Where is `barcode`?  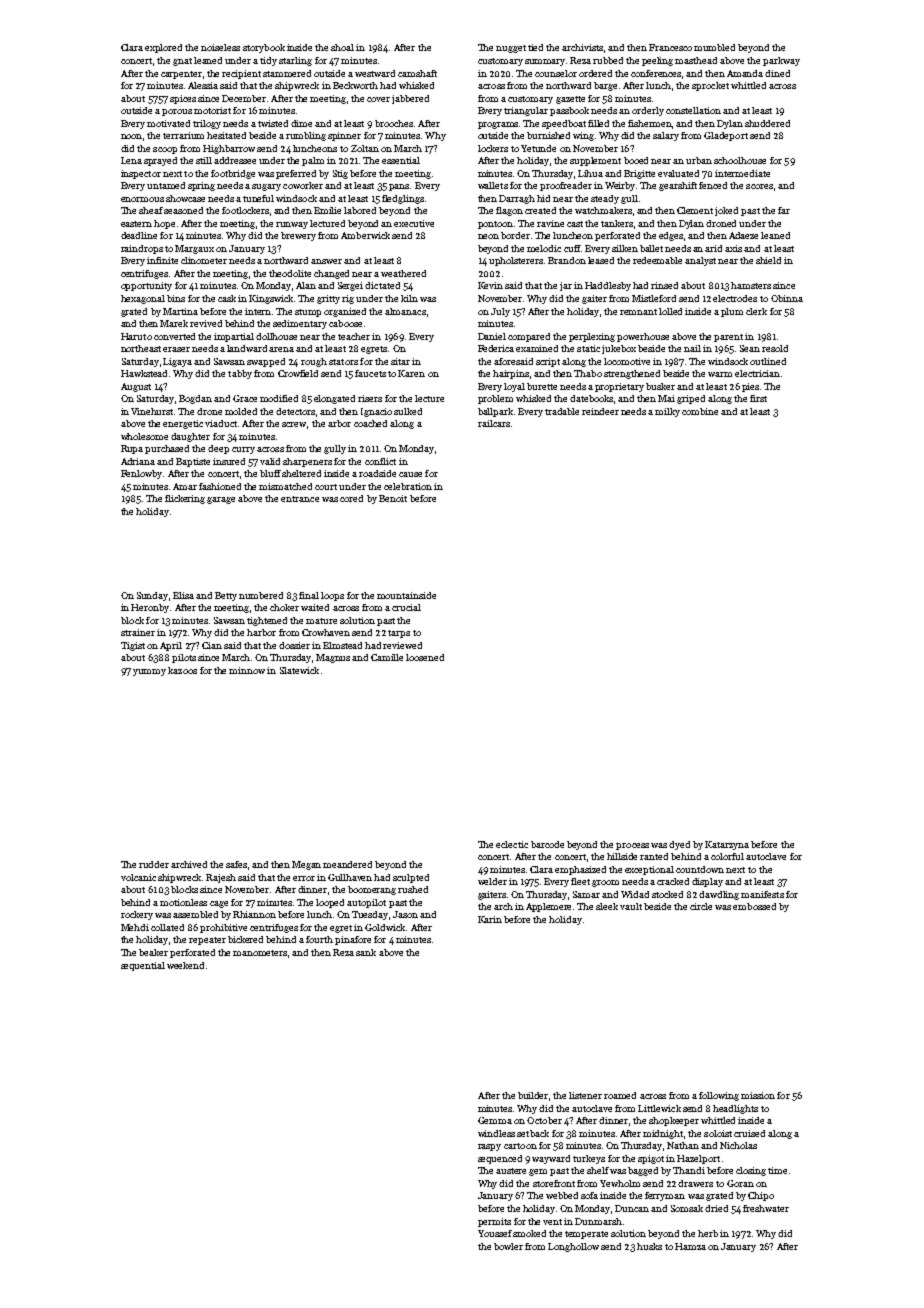
barcode is located at coordinates (547, 844).
